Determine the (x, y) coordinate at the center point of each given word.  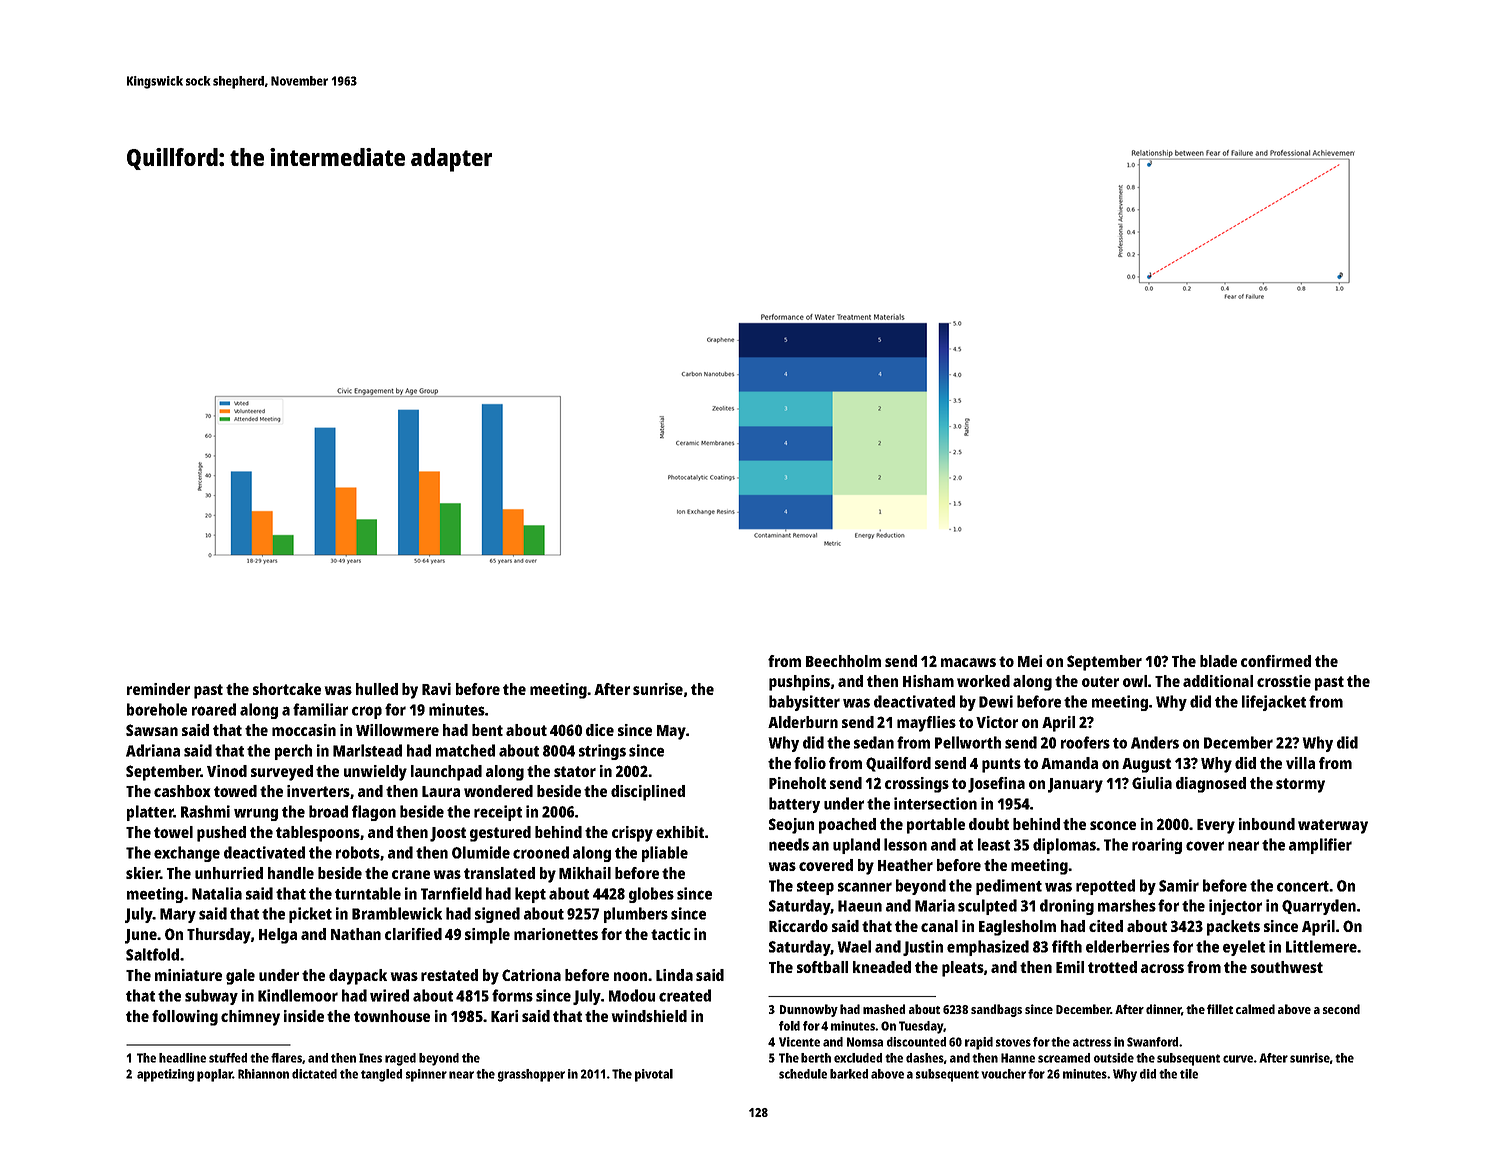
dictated (314, 1074)
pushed (221, 834)
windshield (649, 1016)
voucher (1003, 1074)
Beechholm (843, 661)
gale (240, 977)
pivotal (654, 1075)
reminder (158, 689)
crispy (632, 834)
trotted (1112, 967)
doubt (989, 824)
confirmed (1276, 661)
